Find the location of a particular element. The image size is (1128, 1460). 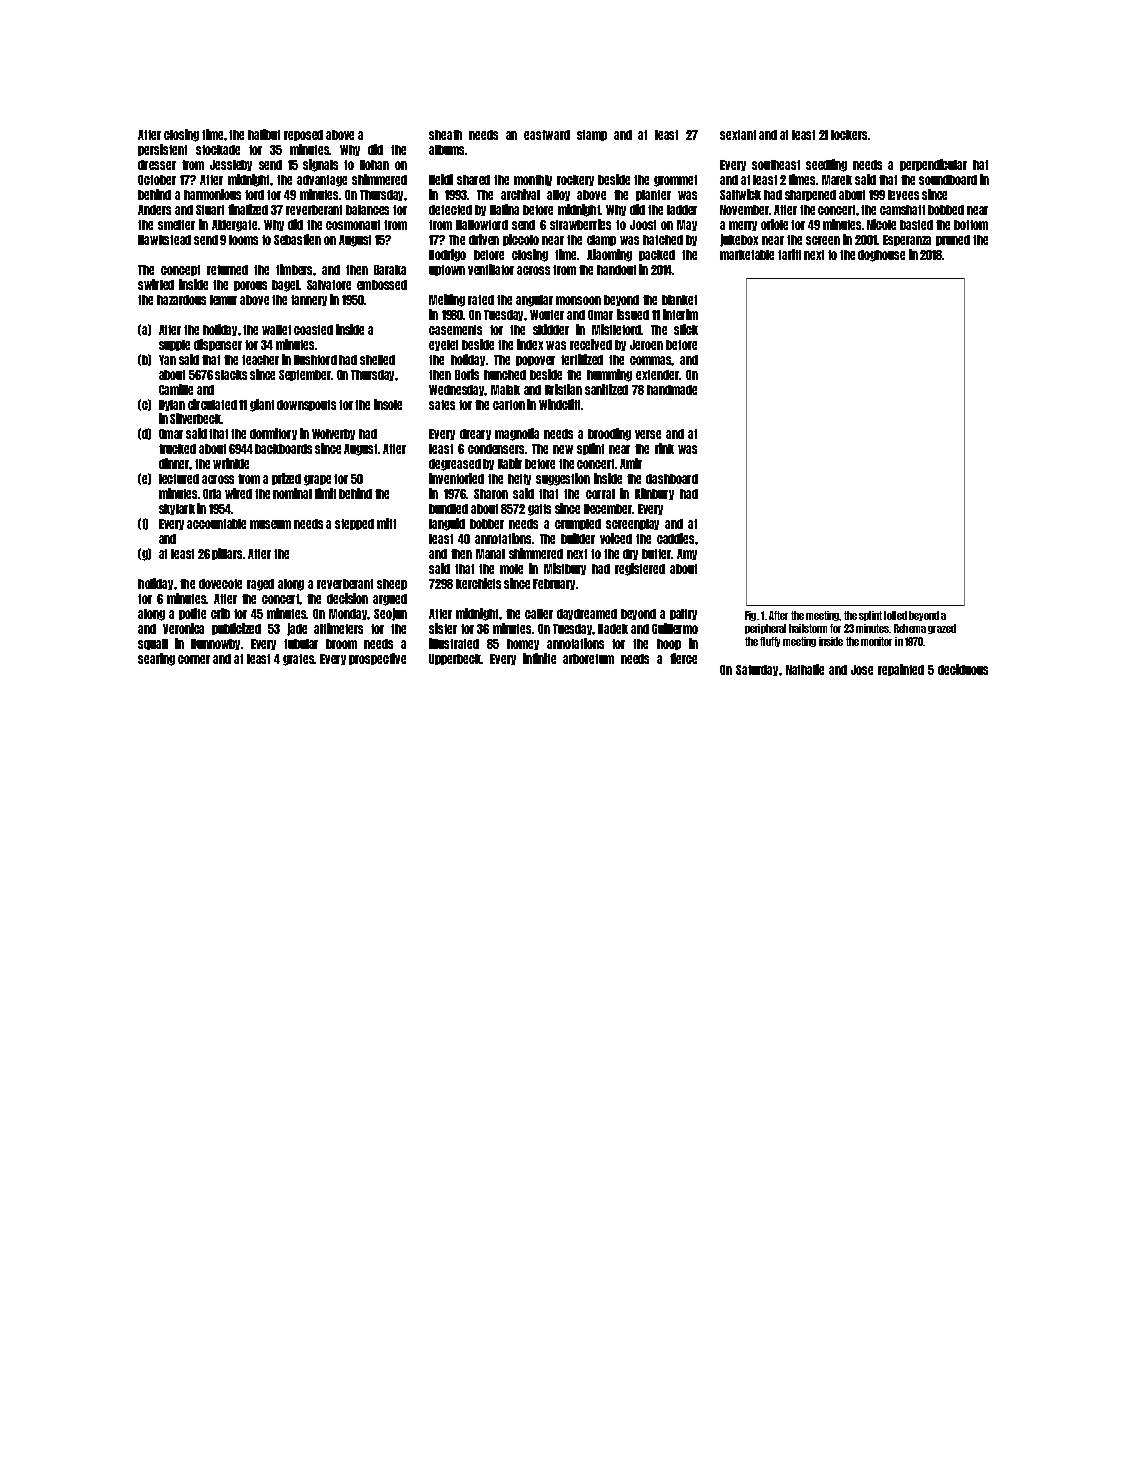

persistent is located at coordinates (162, 150).
